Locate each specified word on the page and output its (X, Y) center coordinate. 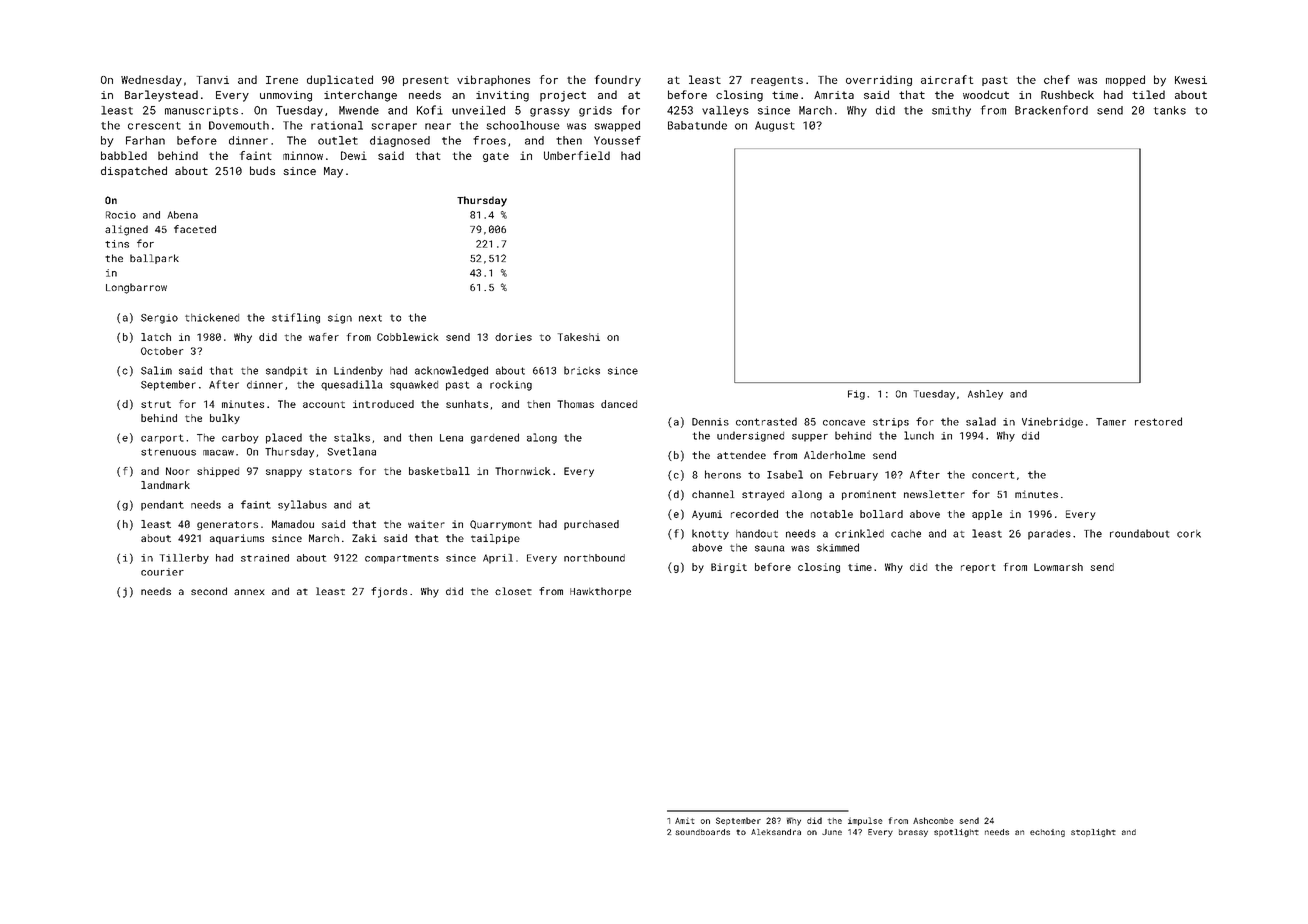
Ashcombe (933, 820)
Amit (684, 820)
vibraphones (493, 80)
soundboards (702, 832)
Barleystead (161, 96)
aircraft (947, 79)
